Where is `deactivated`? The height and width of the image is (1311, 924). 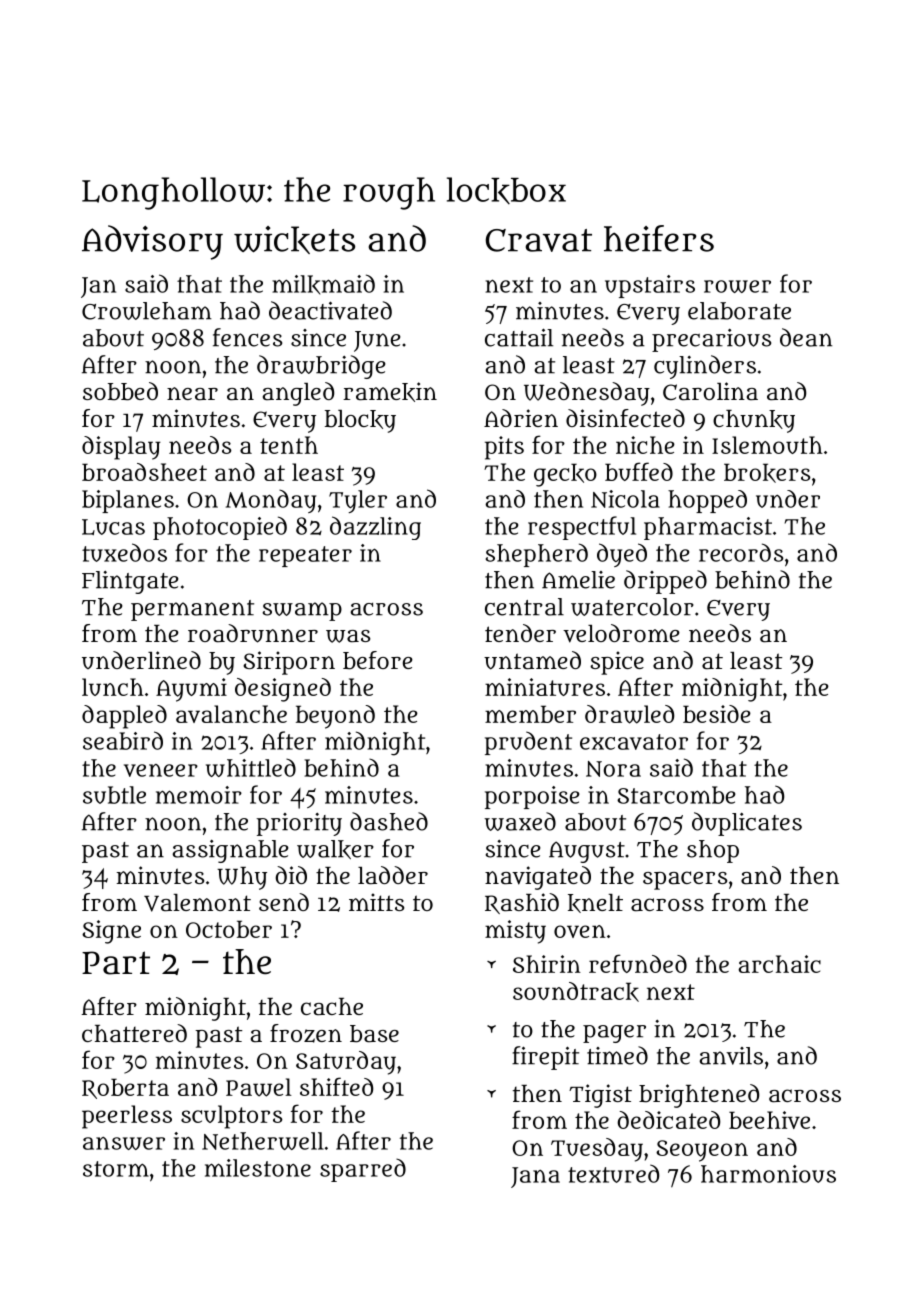 deactivated is located at coordinates (330, 310).
